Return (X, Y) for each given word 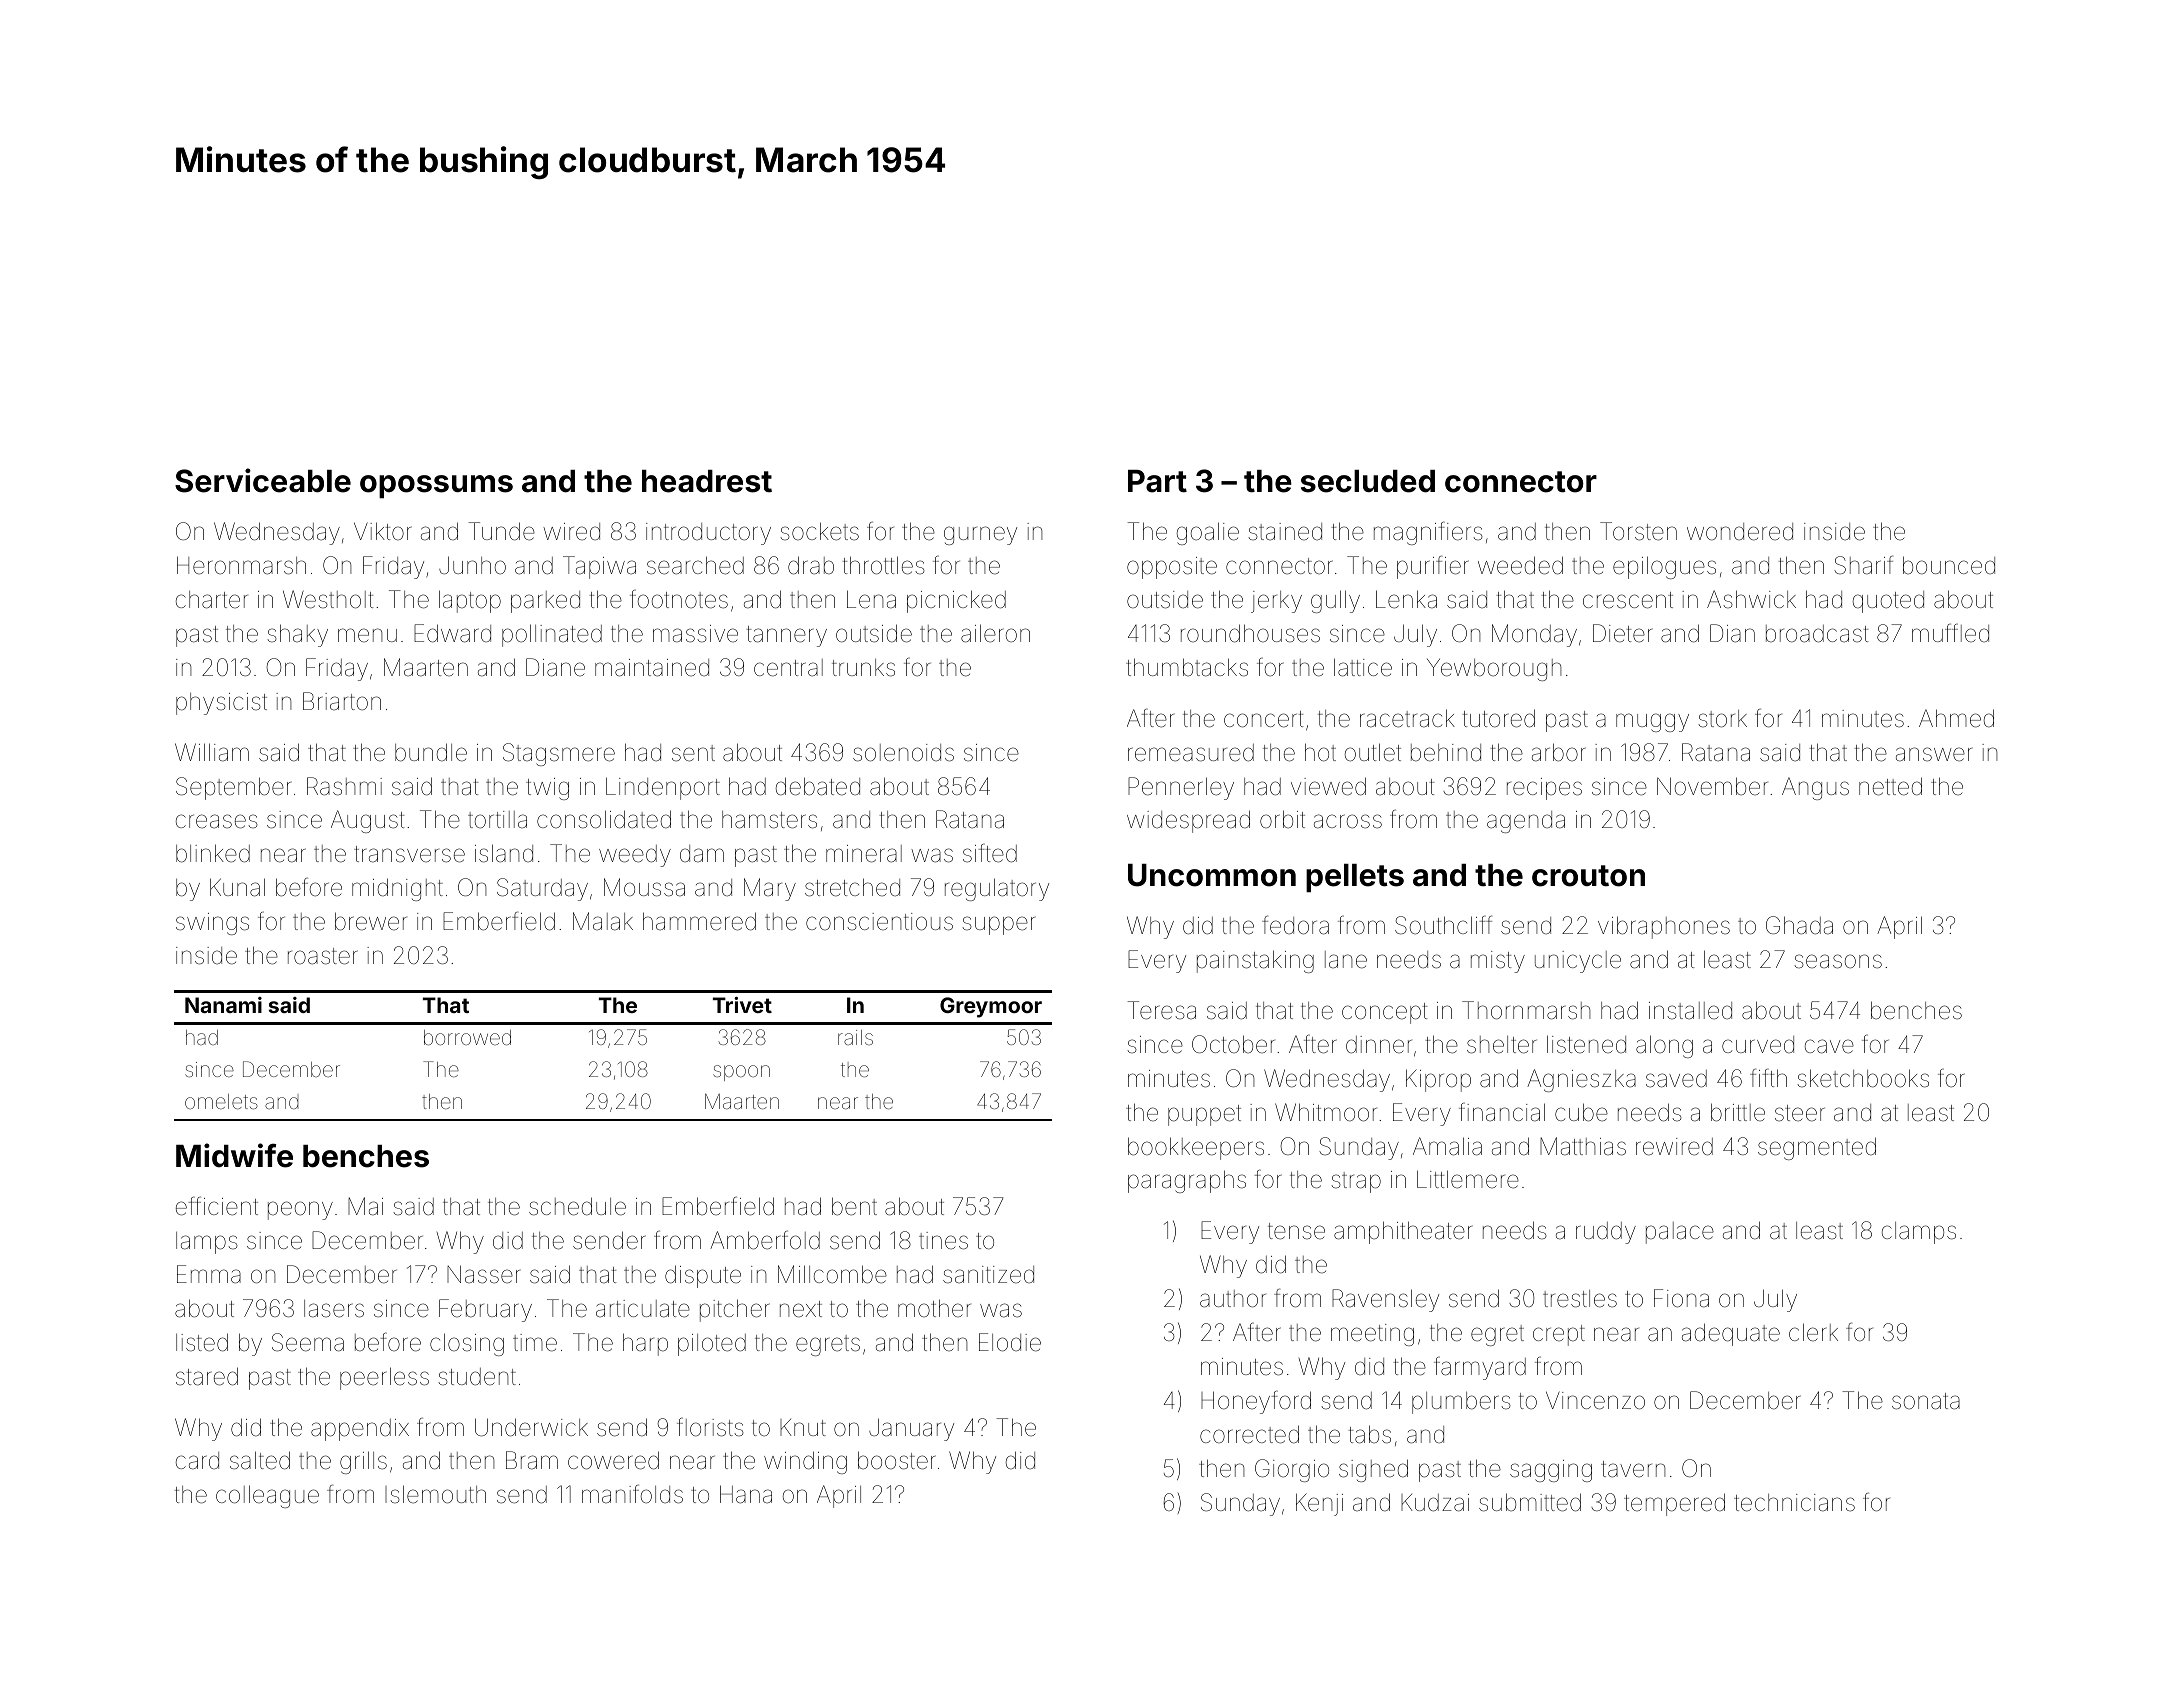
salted (260, 1460)
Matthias (1583, 1146)
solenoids (903, 753)
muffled (1950, 633)
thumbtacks (1187, 667)
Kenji (1319, 1504)
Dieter (1623, 633)
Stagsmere (559, 754)
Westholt (328, 599)
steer (1800, 1113)
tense (1296, 1231)
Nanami (223, 1005)
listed (202, 1342)
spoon (741, 1073)
